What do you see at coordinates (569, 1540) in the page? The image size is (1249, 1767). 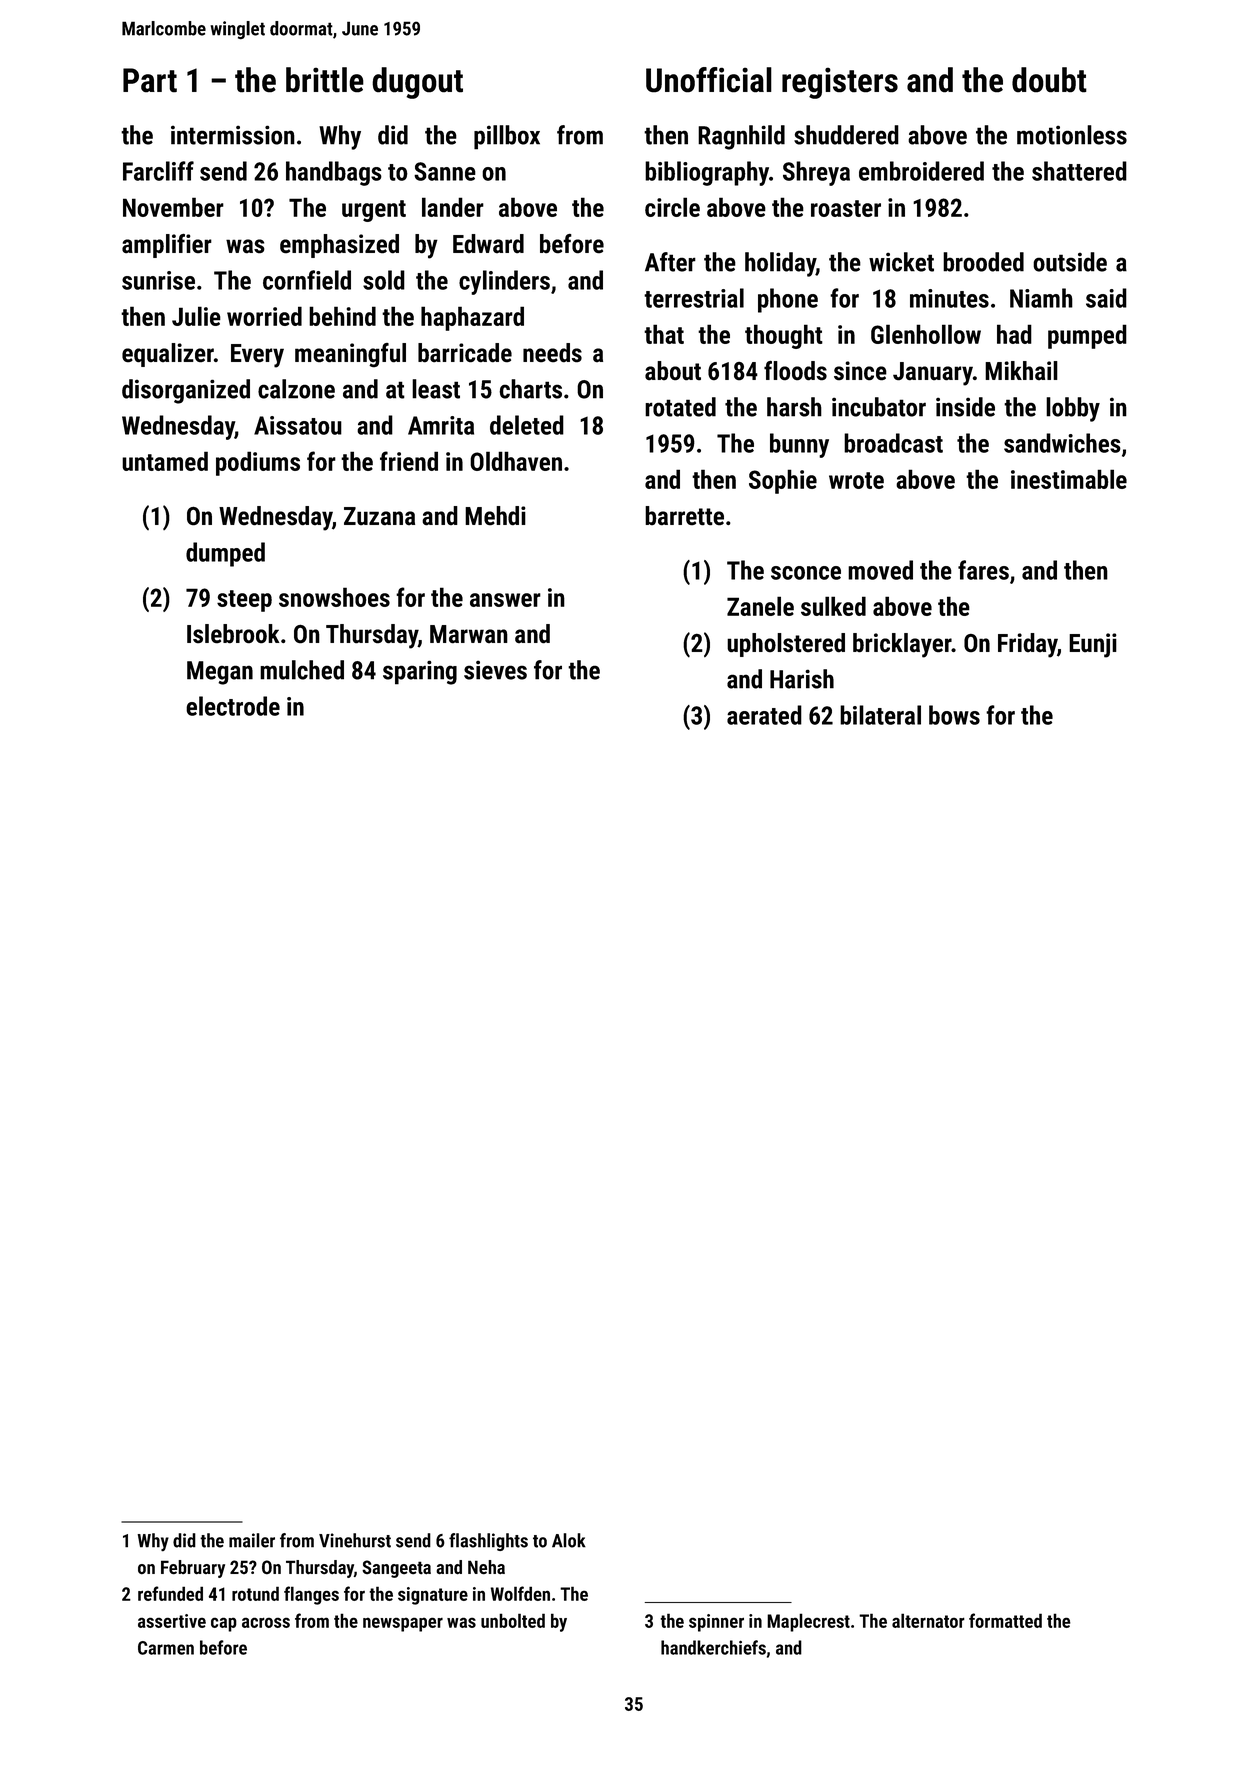 I see `Alok` at bounding box center [569, 1540].
